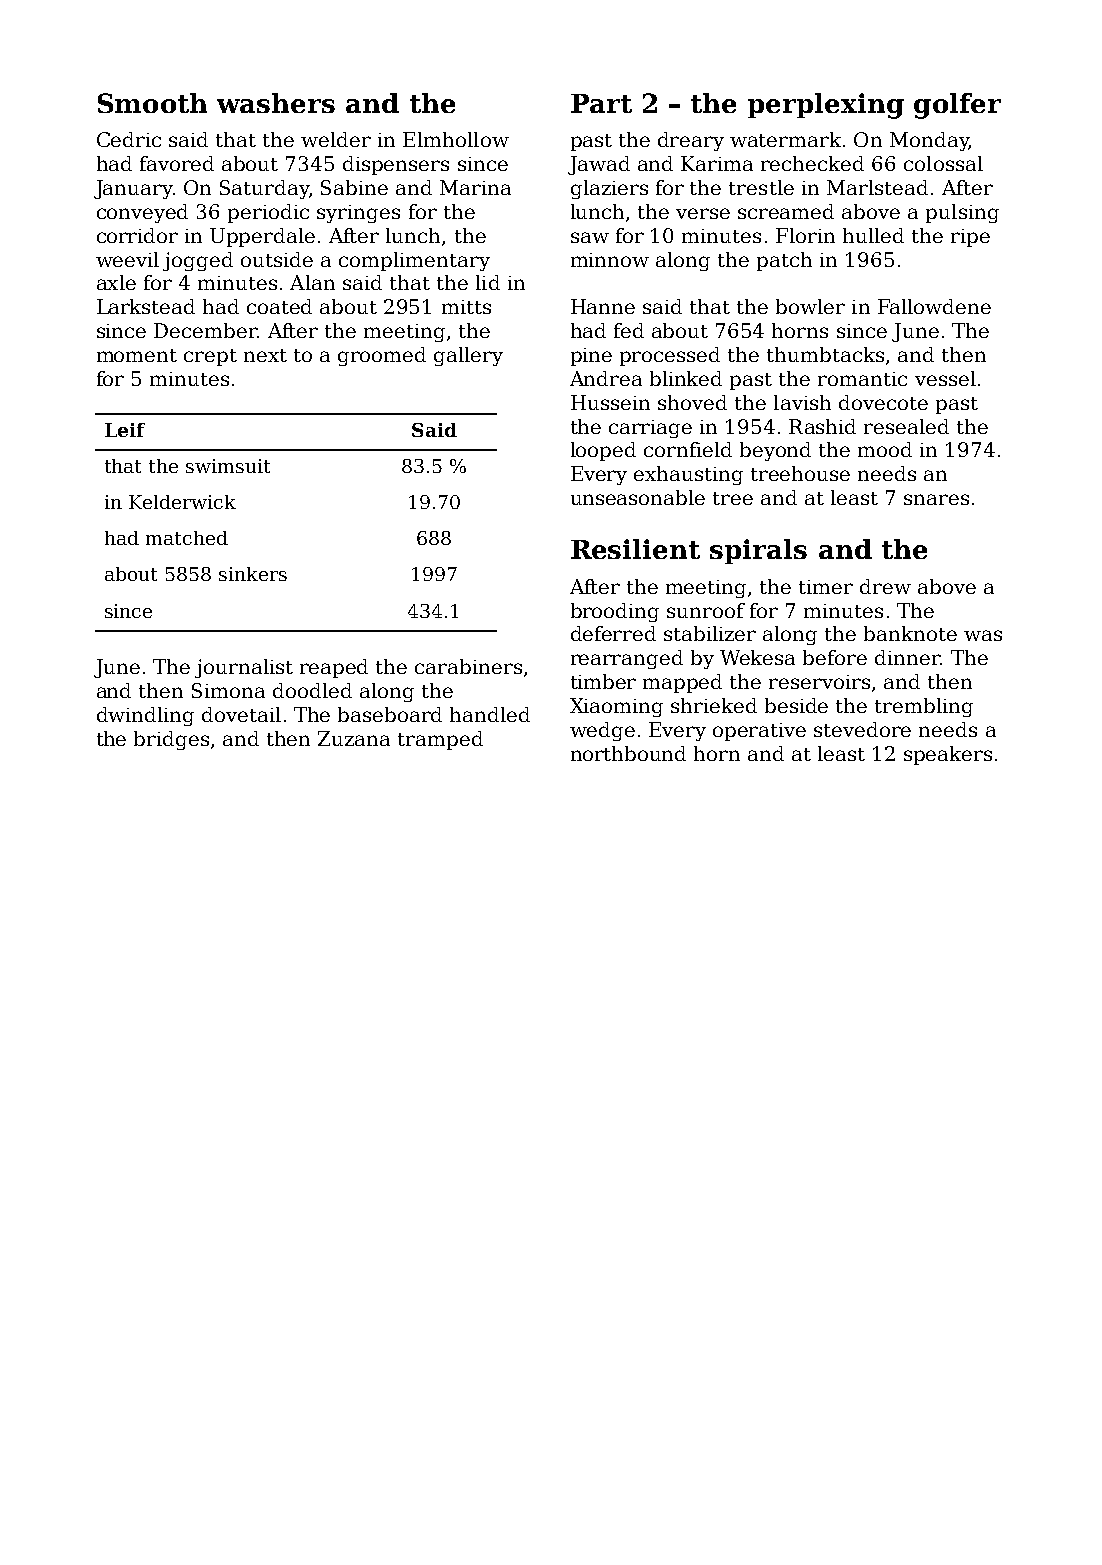 The width and height of the screenshot is (1102, 1565). I want to click on Leif, so click(125, 430).
